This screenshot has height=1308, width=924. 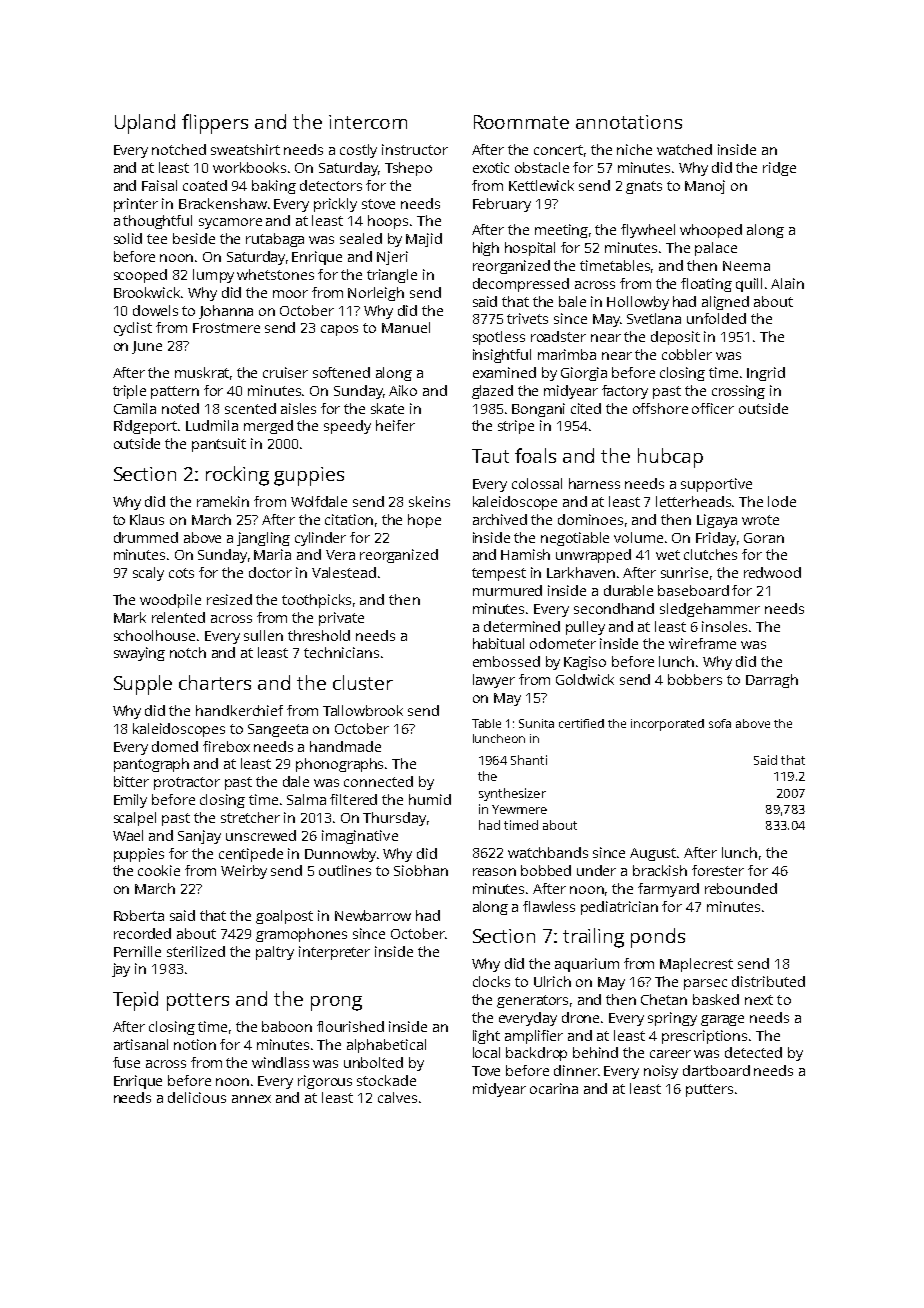 What do you see at coordinates (215, 124) in the screenshot?
I see `flippers` at bounding box center [215, 124].
